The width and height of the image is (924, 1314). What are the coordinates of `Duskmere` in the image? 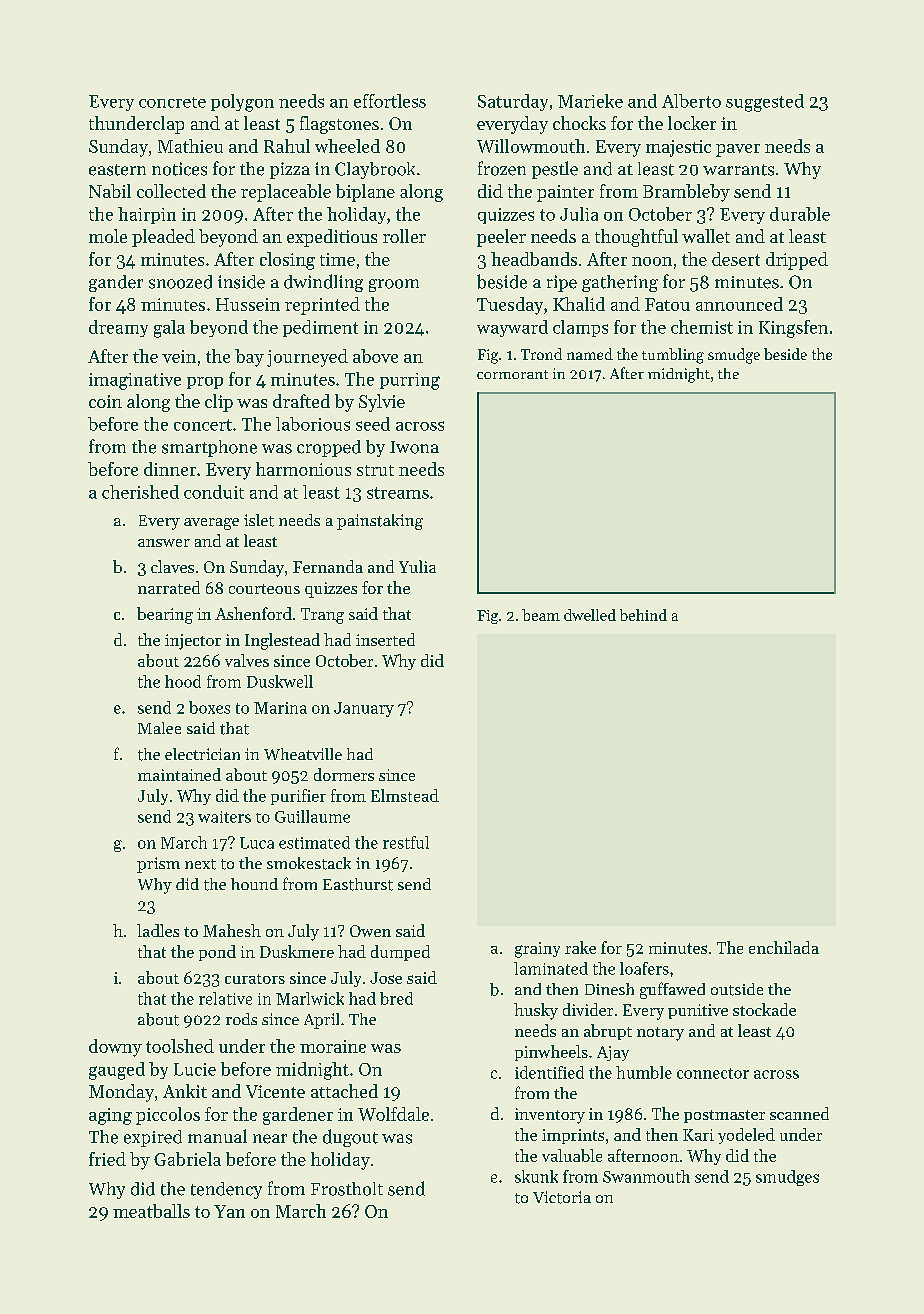 It's located at (297, 951).
